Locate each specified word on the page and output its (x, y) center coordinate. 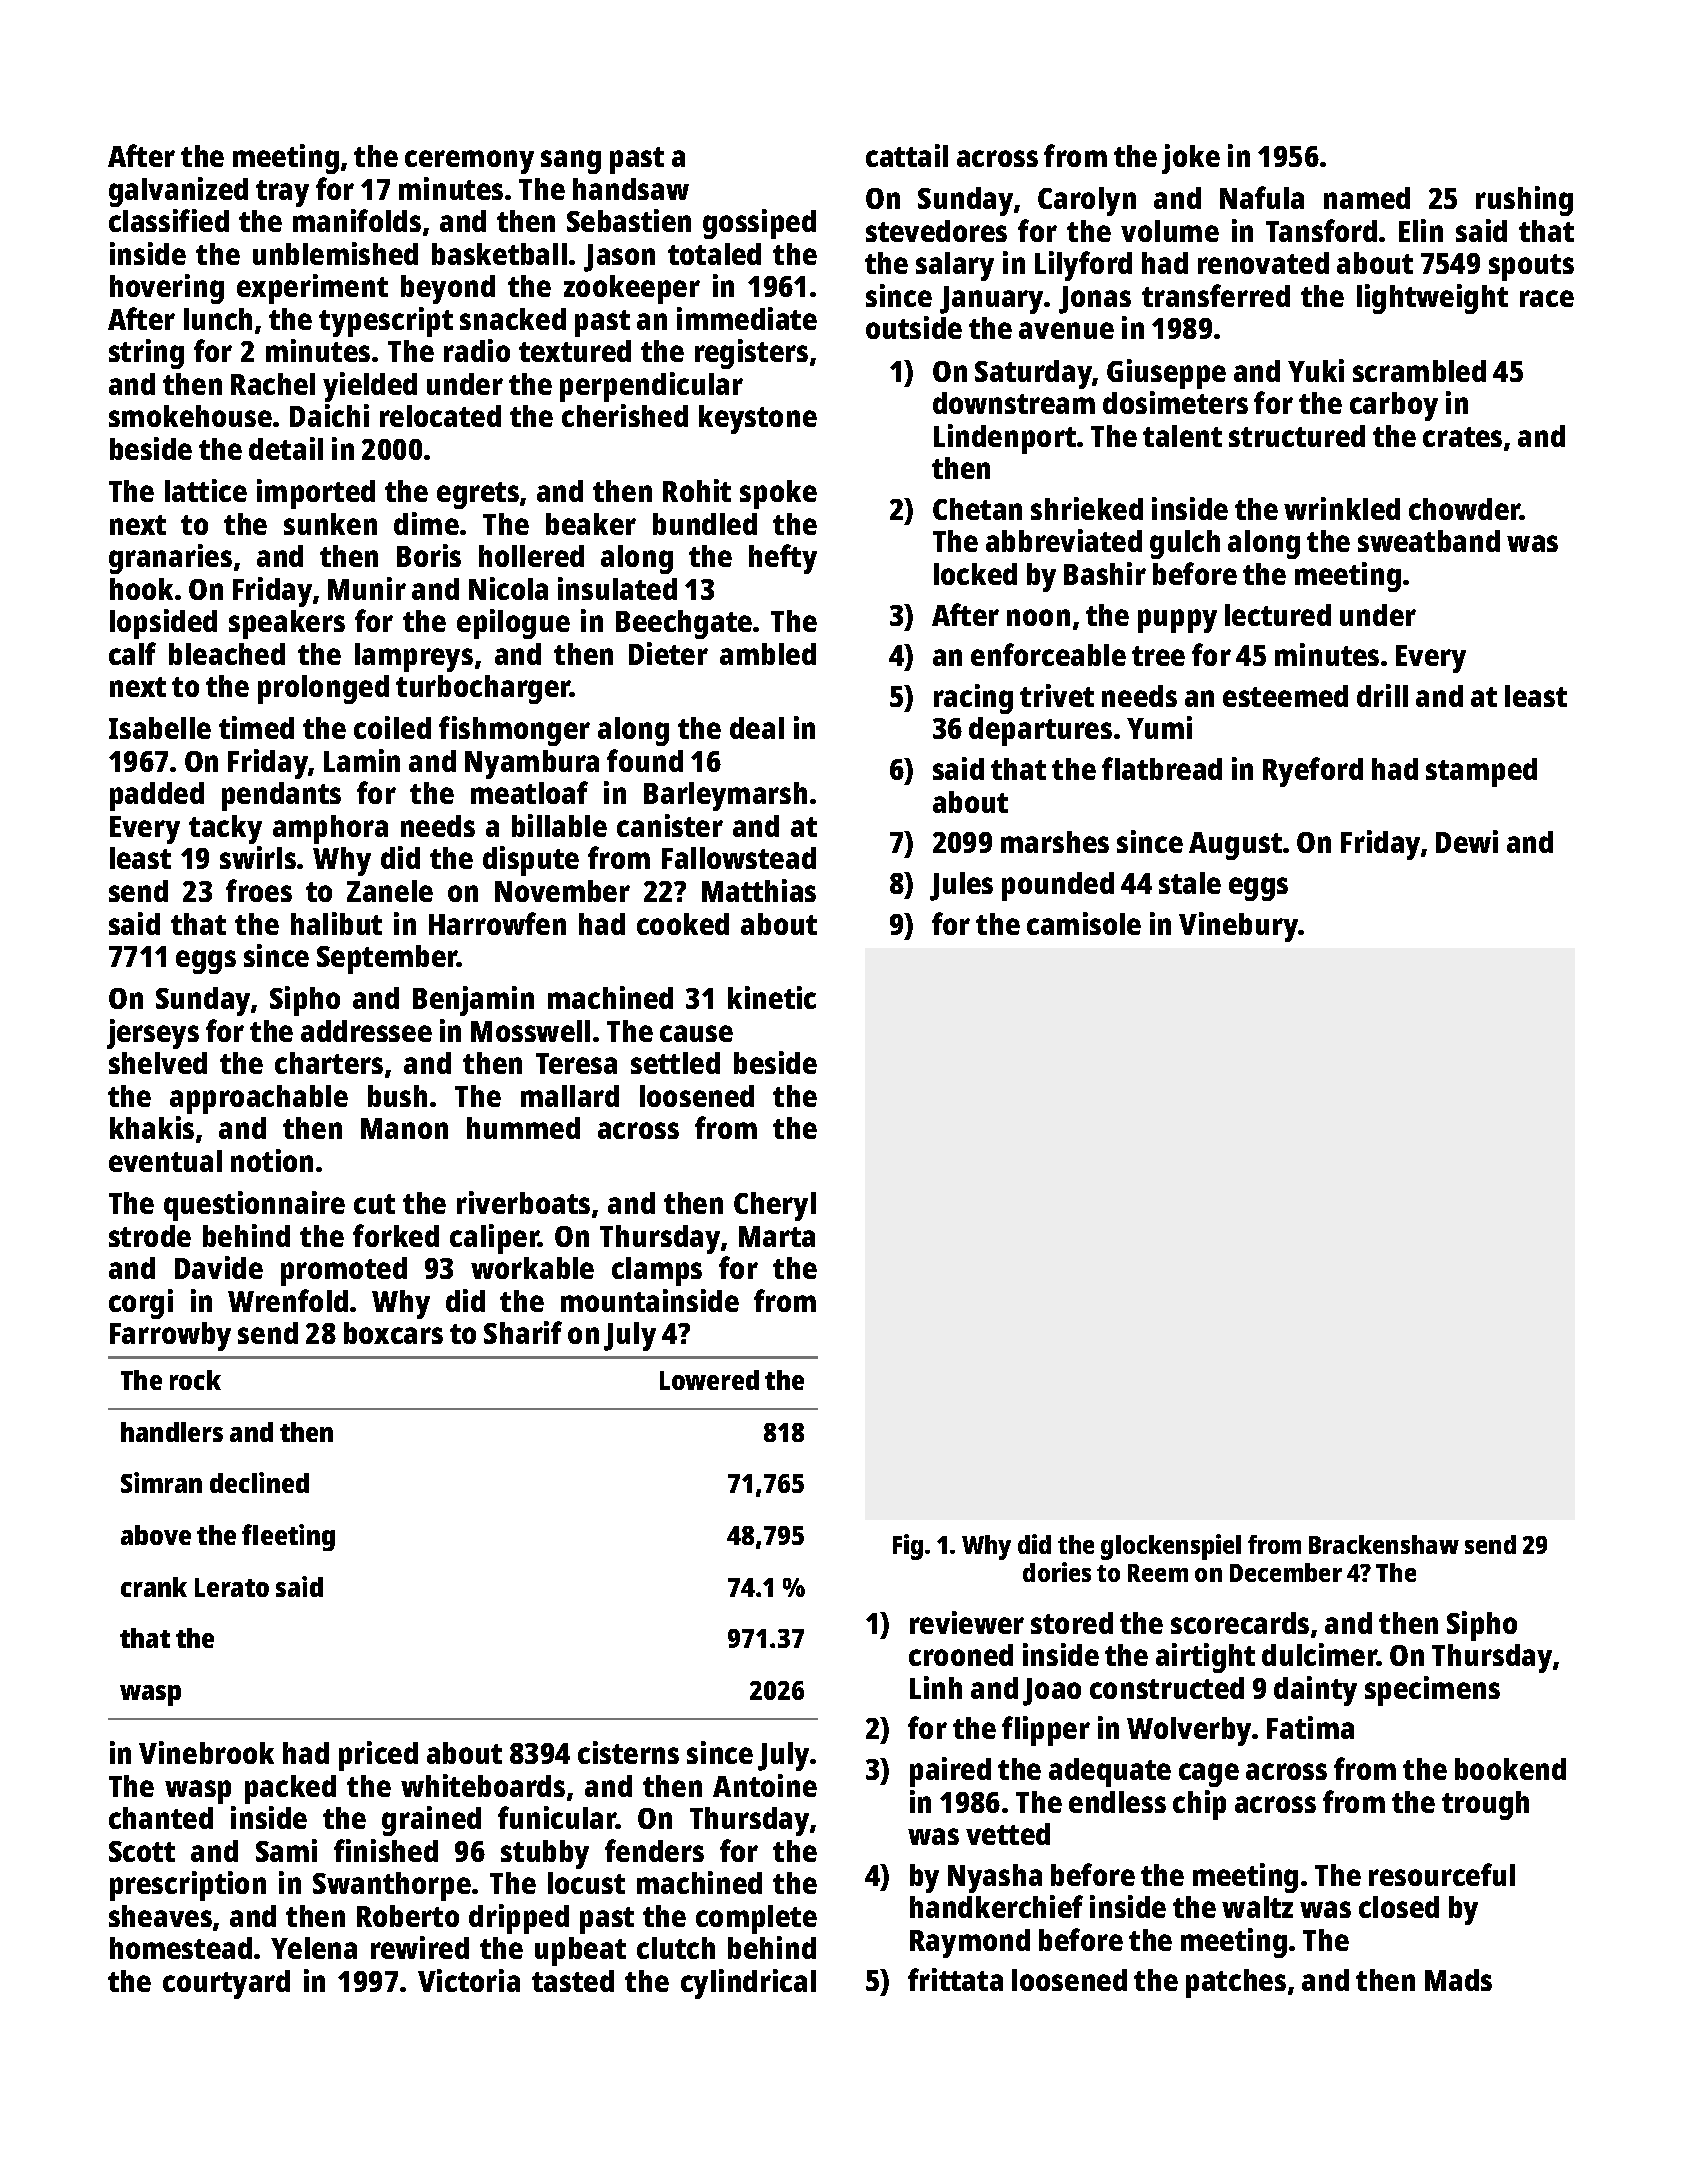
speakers (287, 624)
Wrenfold (288, 1300)
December (1286, 1572)
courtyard (226, 1984)
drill (1382, 695)
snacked (513, 319)
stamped (1481, 772)
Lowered (709, 1380)
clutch (676, 1948)
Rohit (697, 490)
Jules (961, 886)
